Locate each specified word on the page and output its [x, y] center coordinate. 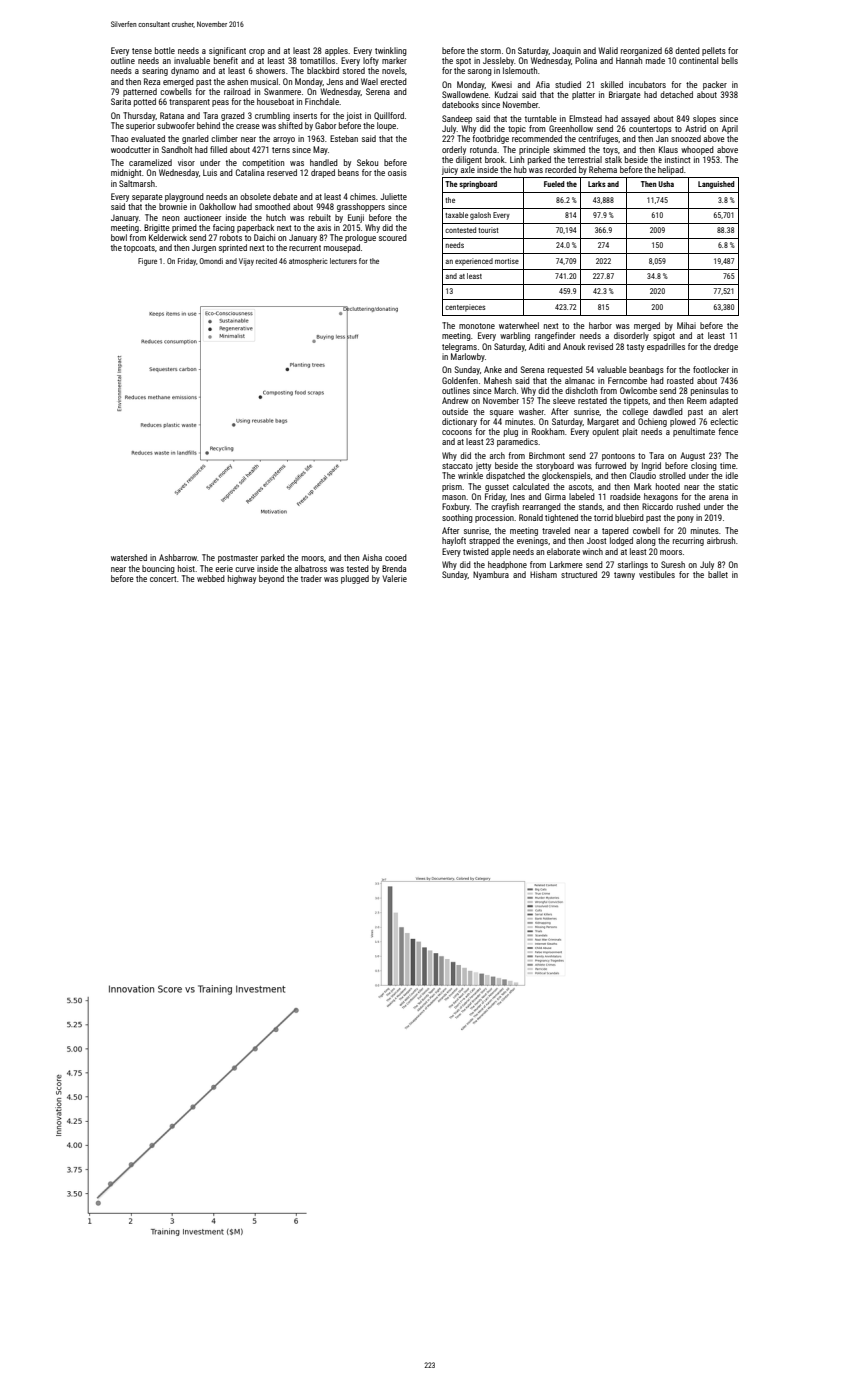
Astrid [695, 128]
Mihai [686, 325]
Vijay [246, 262]
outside [455, 411]
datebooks [460, 104]
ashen [237, 81]
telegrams [459, 347]
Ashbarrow [178, 557]
